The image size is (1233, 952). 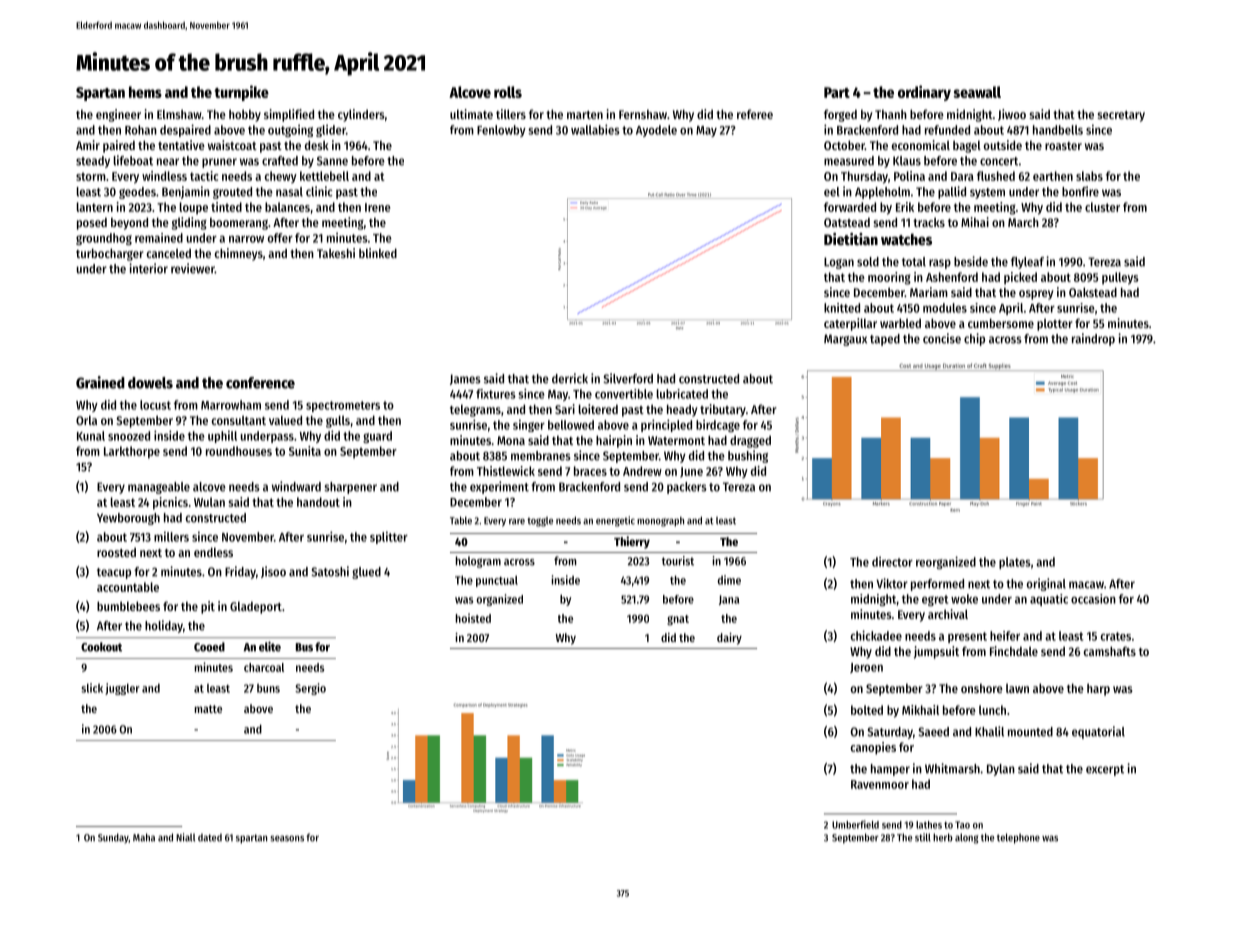 I want to click on concise, so click(x=942, y=338).
